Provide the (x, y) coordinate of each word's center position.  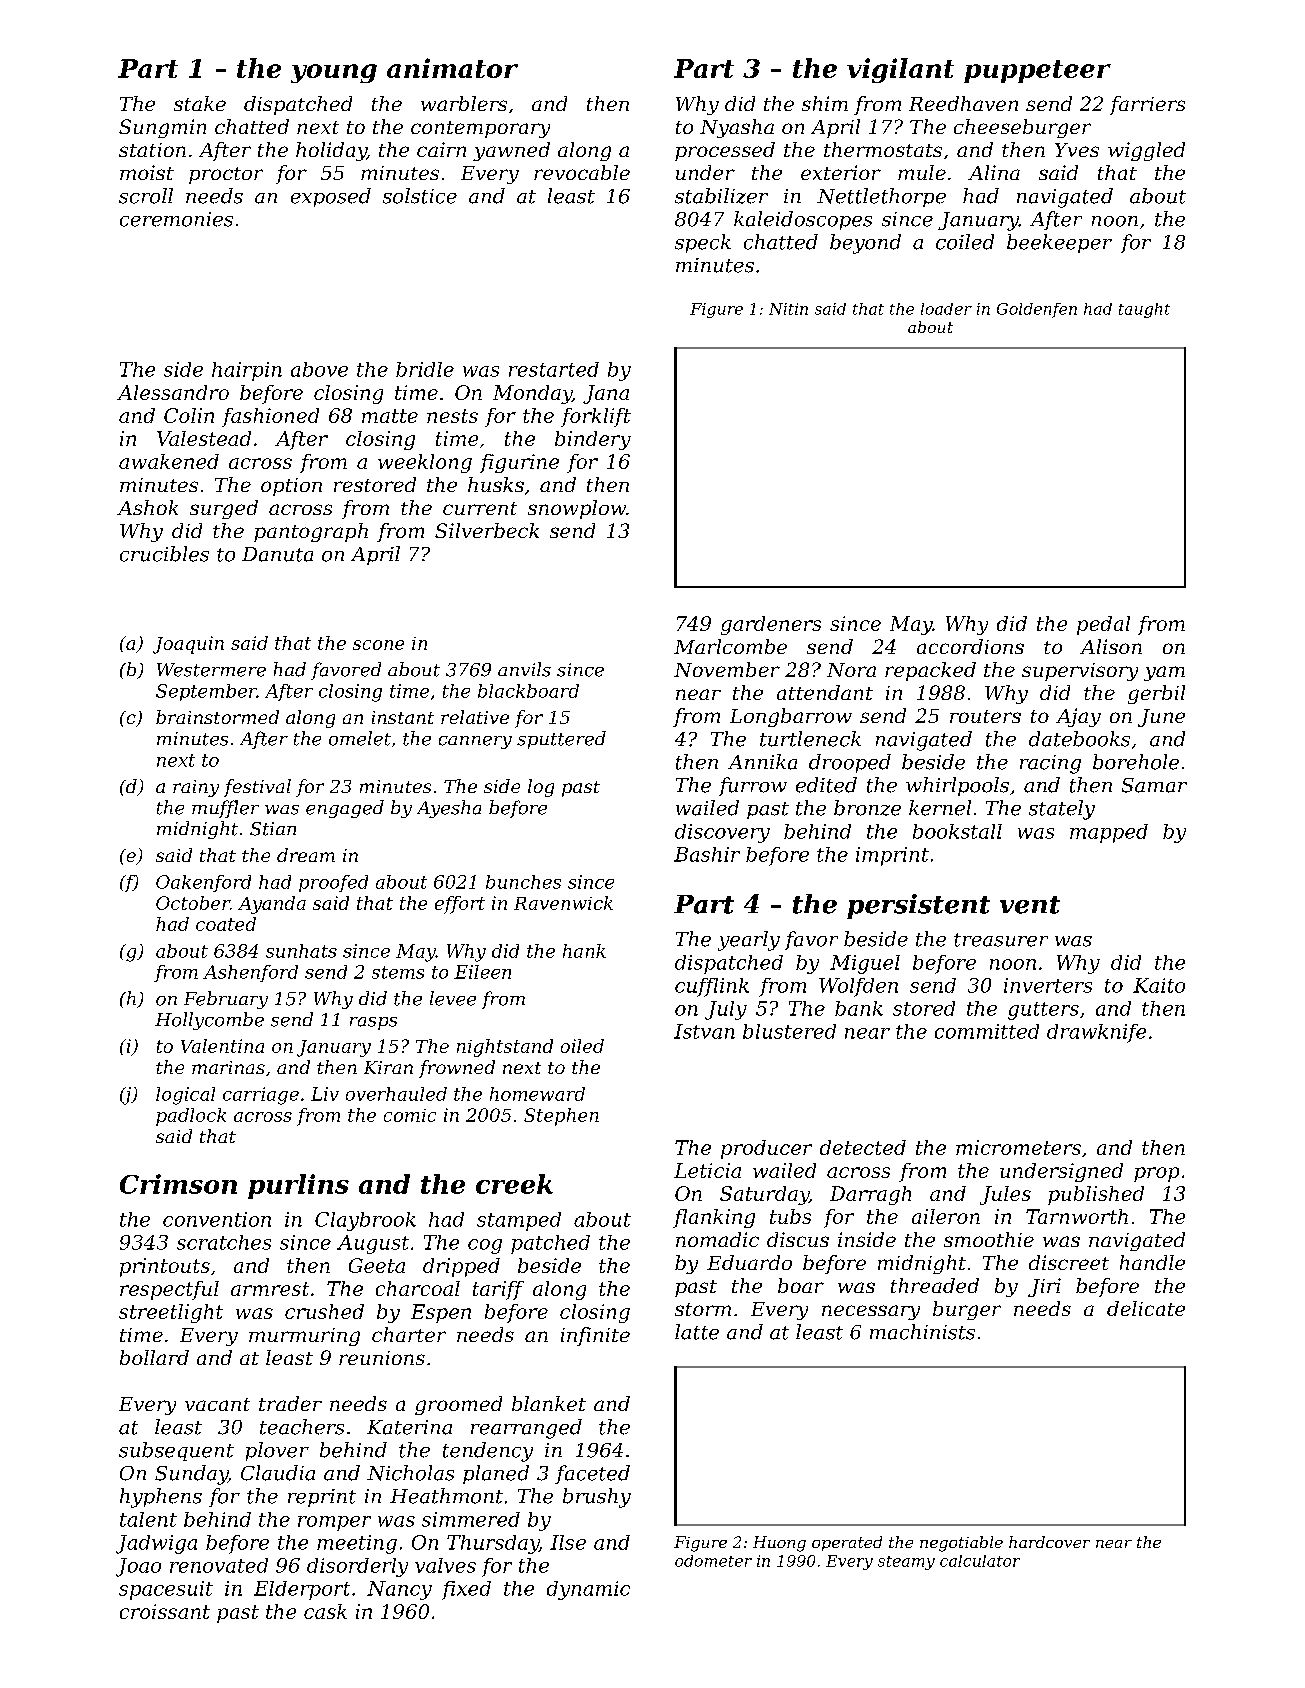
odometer (713, 1561)
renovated (219, 1565)
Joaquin (188, 645)
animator (452, 68)
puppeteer (1037, 71)
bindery (593, 440)
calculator (980, 1561)
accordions (970, 646)
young (334, 73)
